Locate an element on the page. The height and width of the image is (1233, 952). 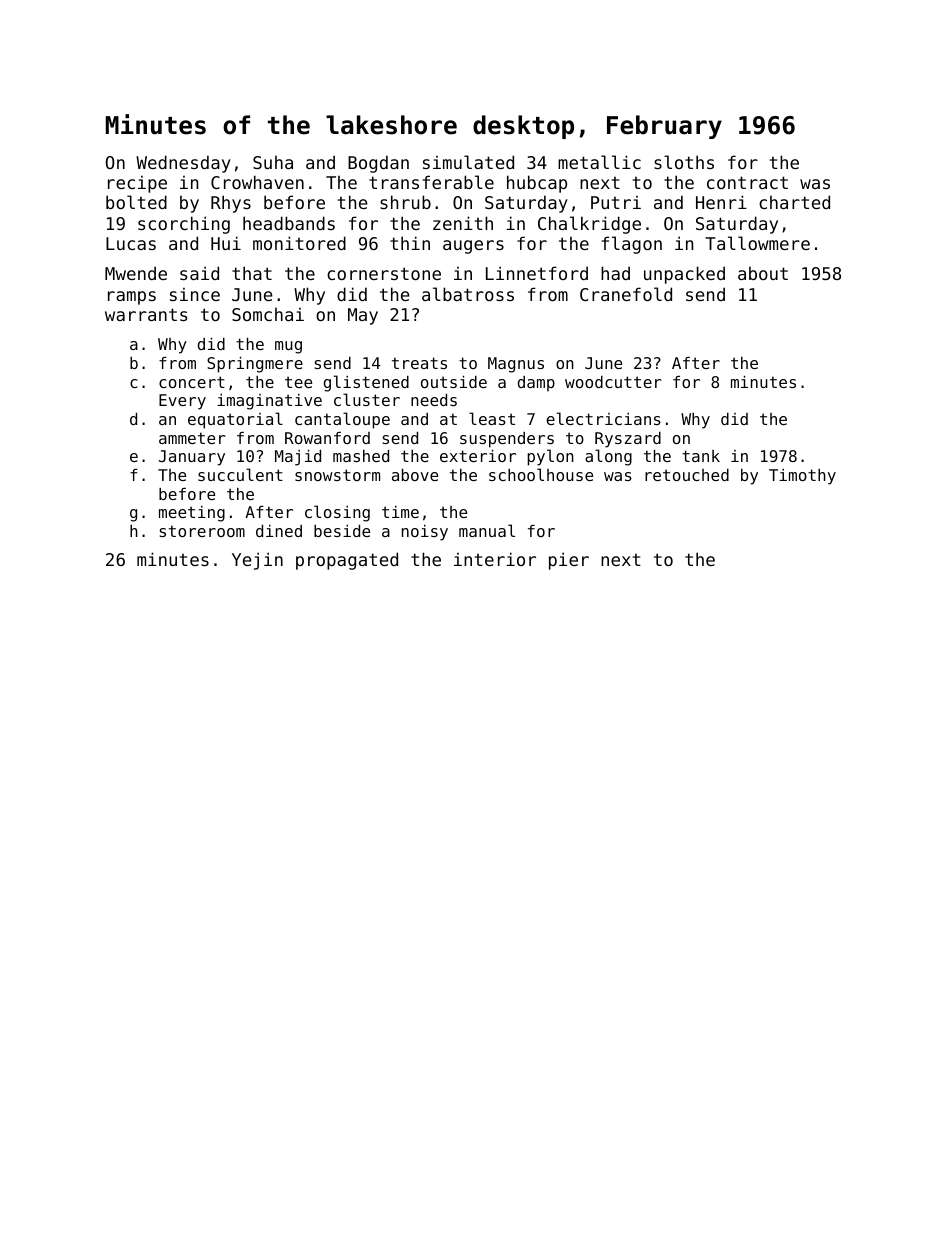
Crowhaven is located at coordinates (257, 182).
